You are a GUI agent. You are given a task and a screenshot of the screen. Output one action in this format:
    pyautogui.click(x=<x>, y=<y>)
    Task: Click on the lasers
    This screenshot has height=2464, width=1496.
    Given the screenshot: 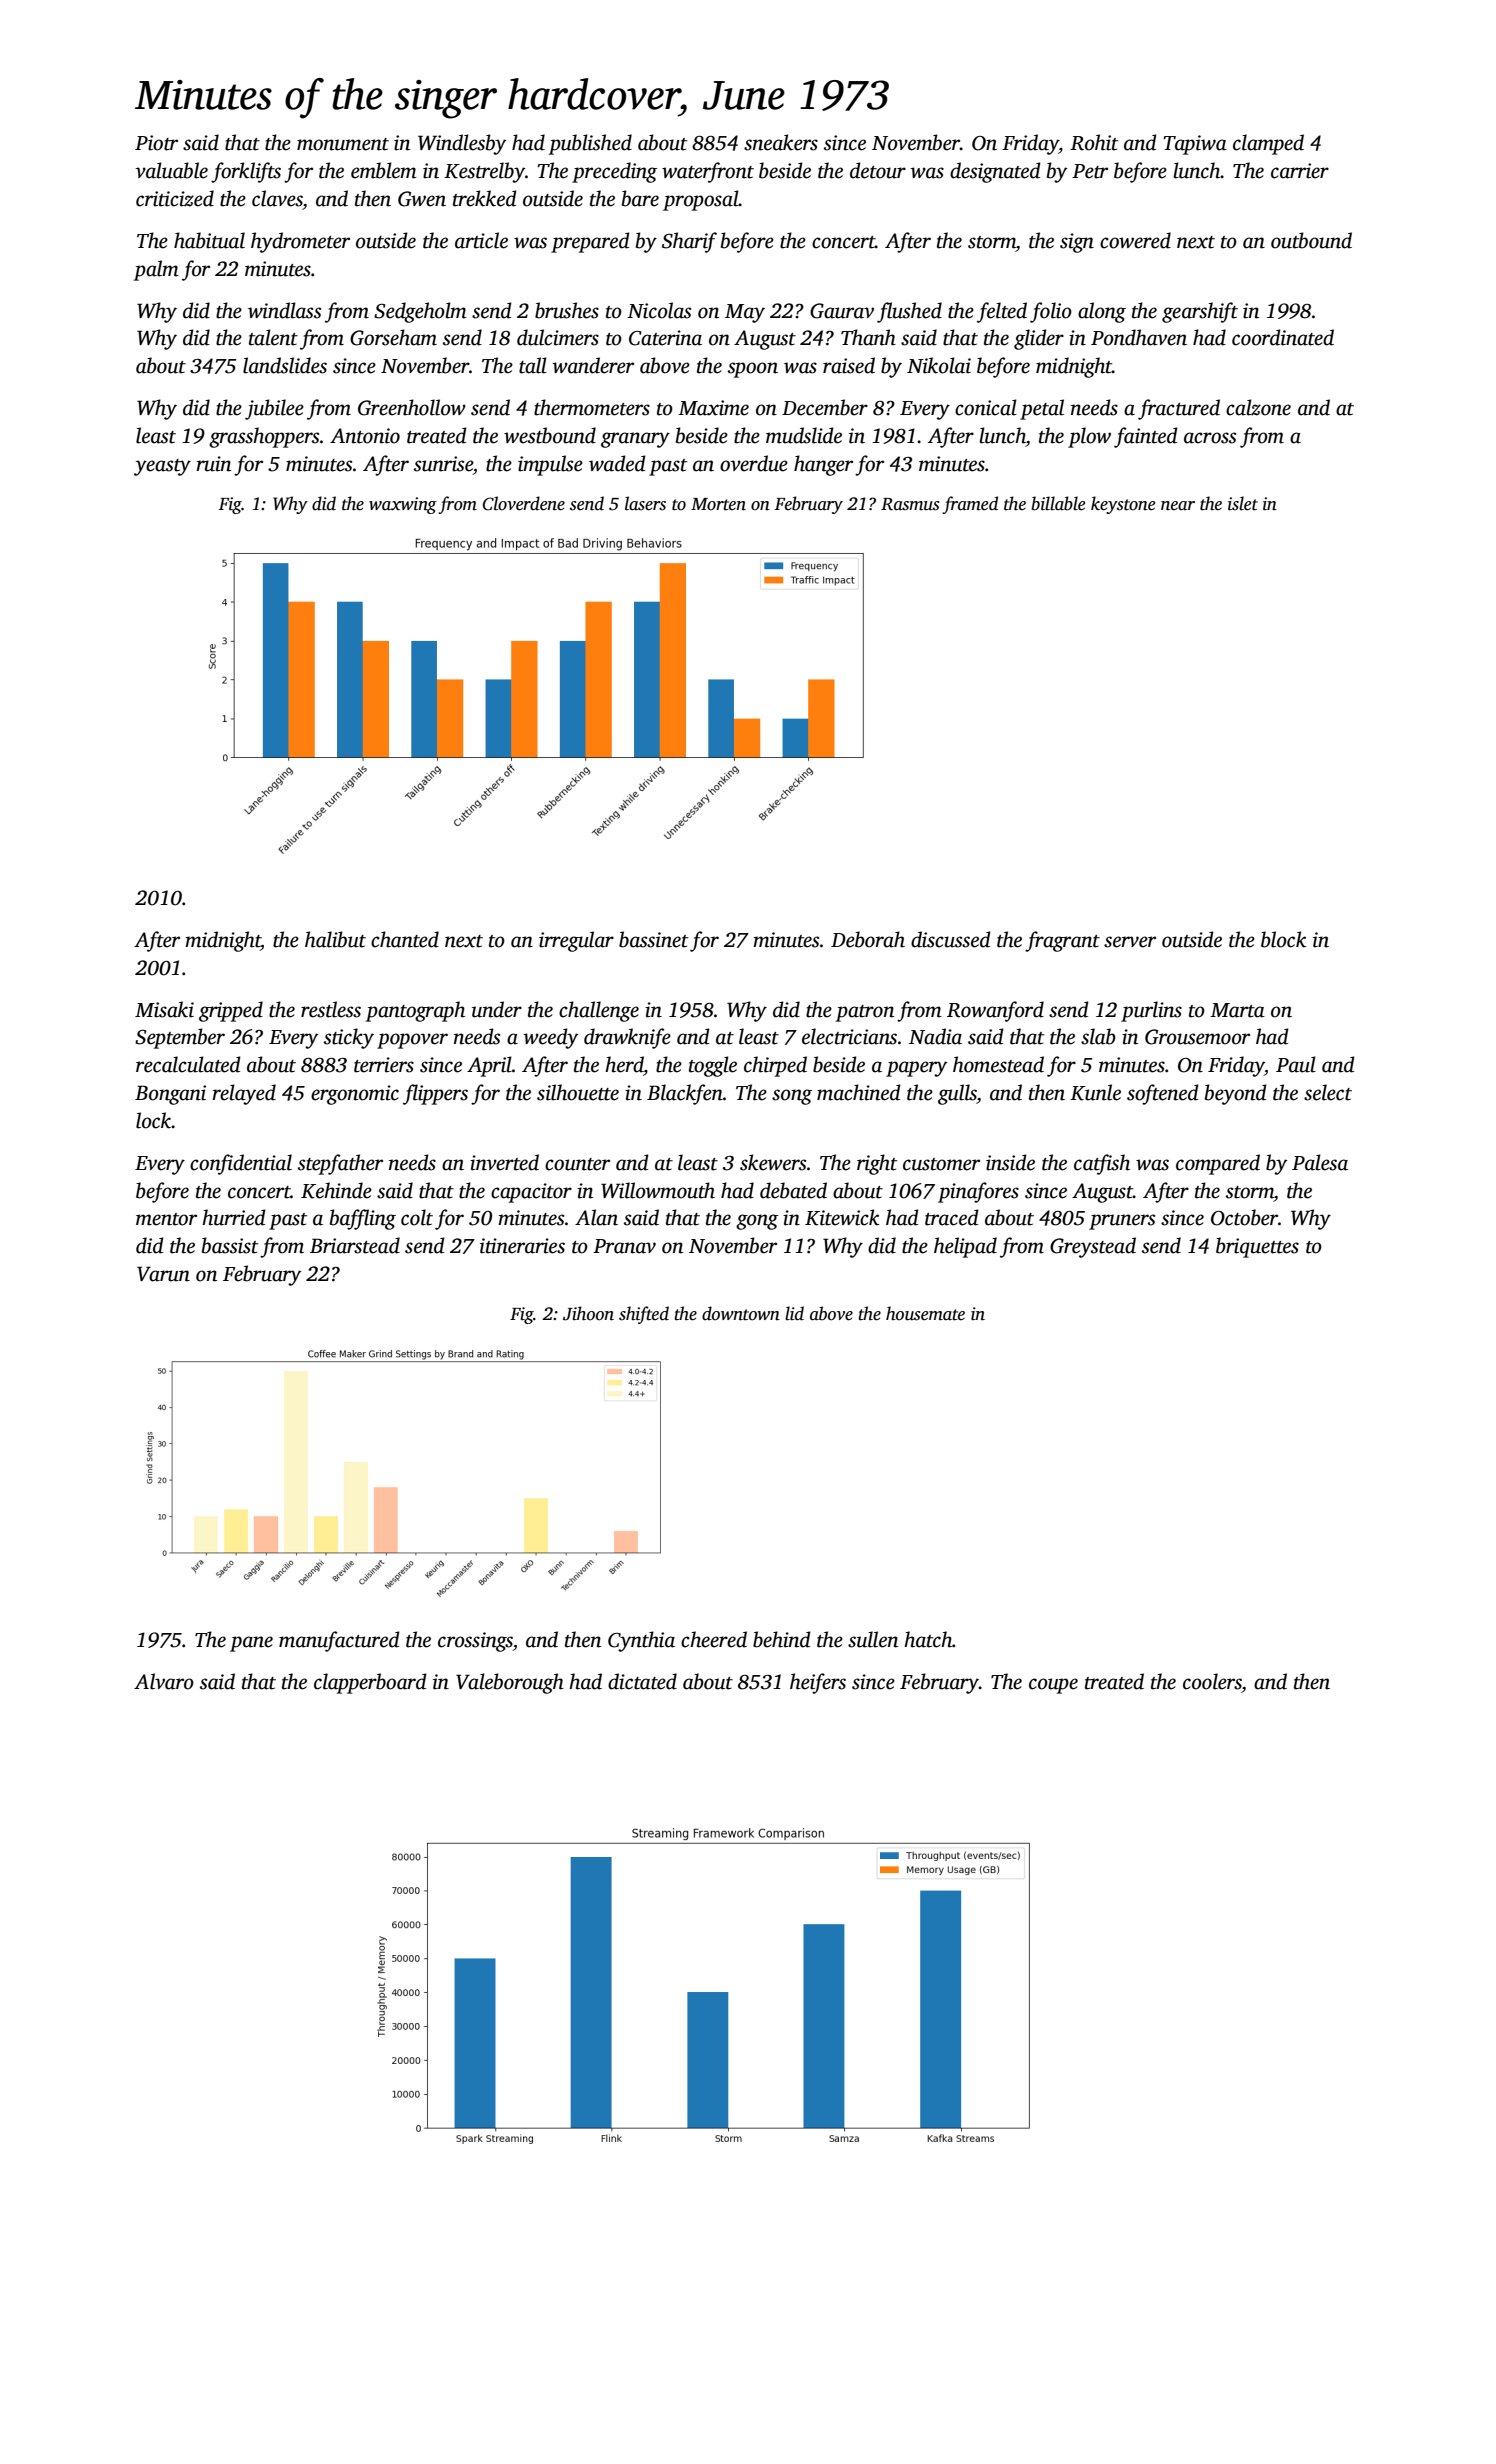 What is the action you would take?
    pyautogui.click(x=645, y=503)
